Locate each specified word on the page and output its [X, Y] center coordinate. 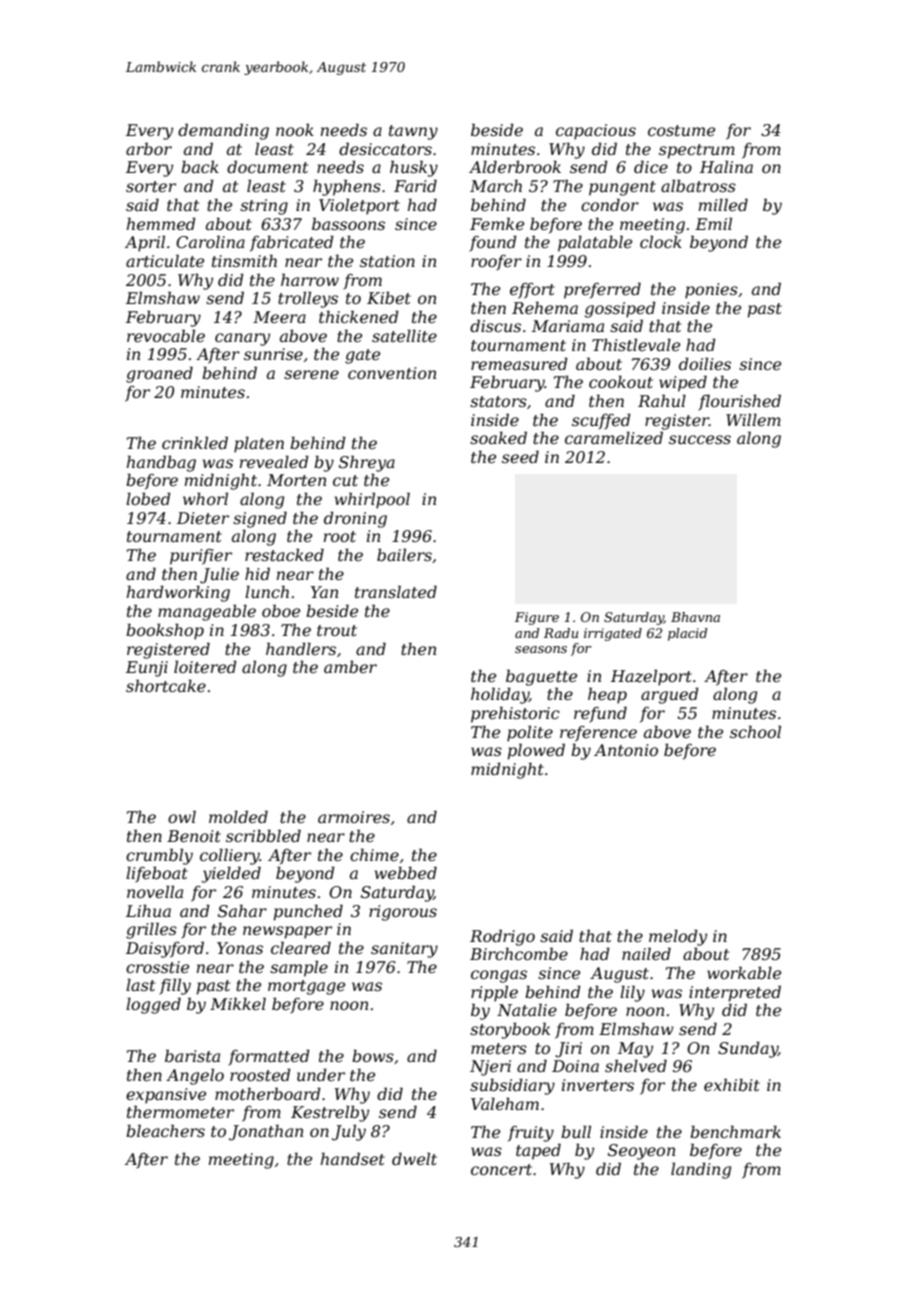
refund [600, 714]
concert [501, 1169]
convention [392, 373]
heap [607, 695]
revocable [166, 335]
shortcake [166, 685]
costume [681, 130]
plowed [536, 751]
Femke [497, 223]
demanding [223, 131]
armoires [354, 817]
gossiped [620, 309]
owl [182, 816]
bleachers [165, 1130]
